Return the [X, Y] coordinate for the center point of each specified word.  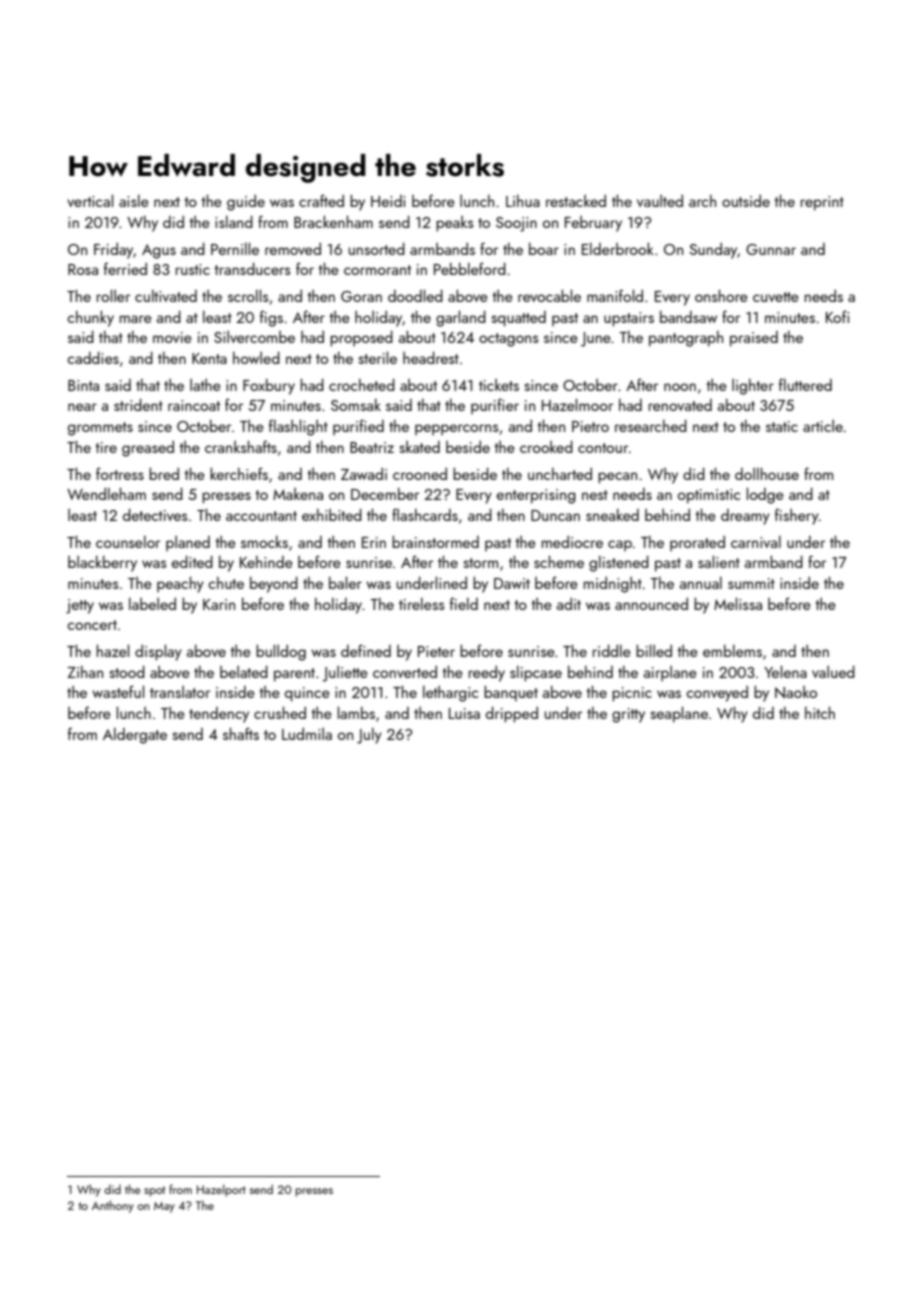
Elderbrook [618, 248]
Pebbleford [470, 268]
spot [154, 1191]
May [164, 1207]
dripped [512, 714]
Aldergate [135, 735]
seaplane [679, 714]
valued [833, 671]
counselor [128, 541]
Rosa [83, 269]
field [464, 603]
